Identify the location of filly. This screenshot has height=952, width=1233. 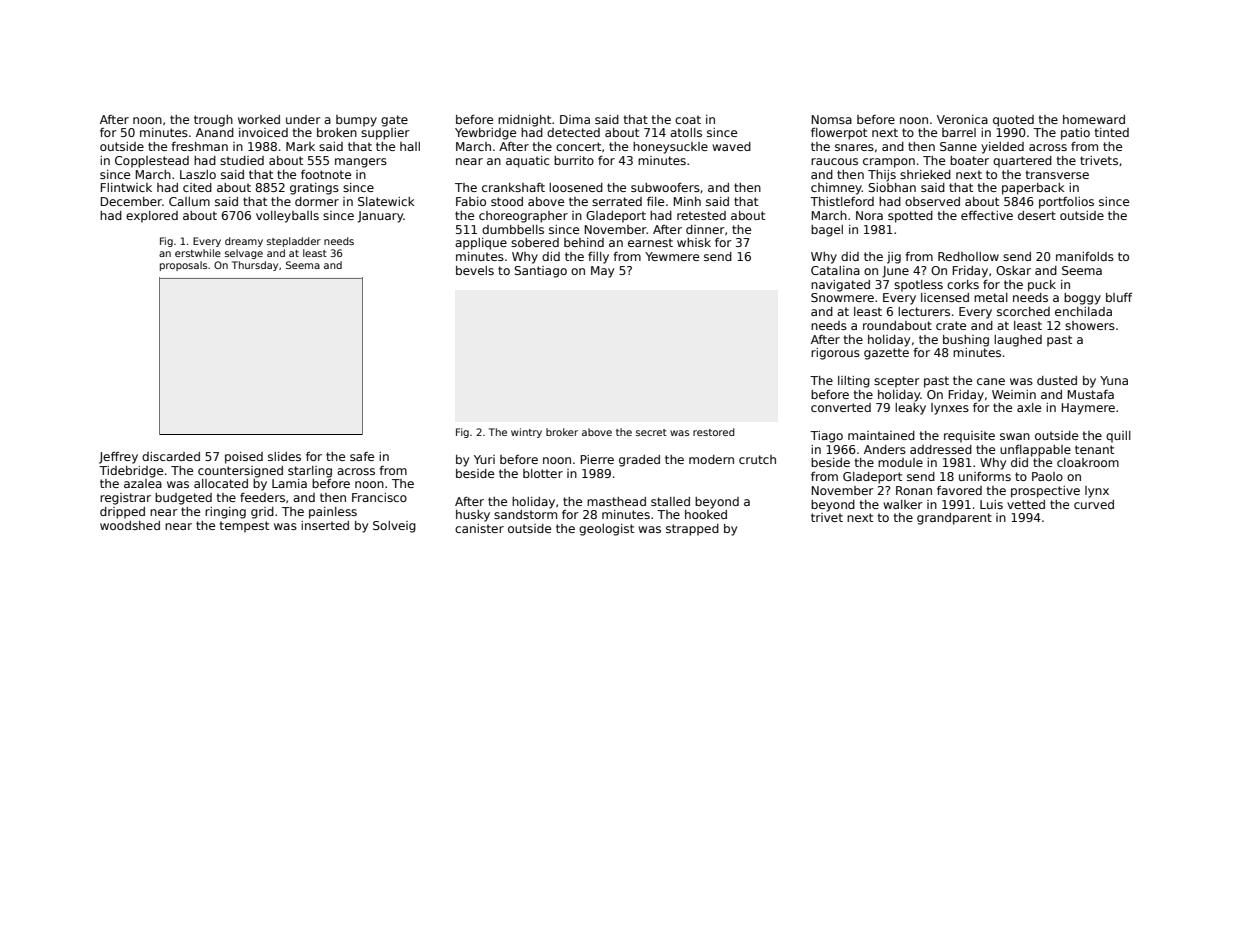
(598, 258).
